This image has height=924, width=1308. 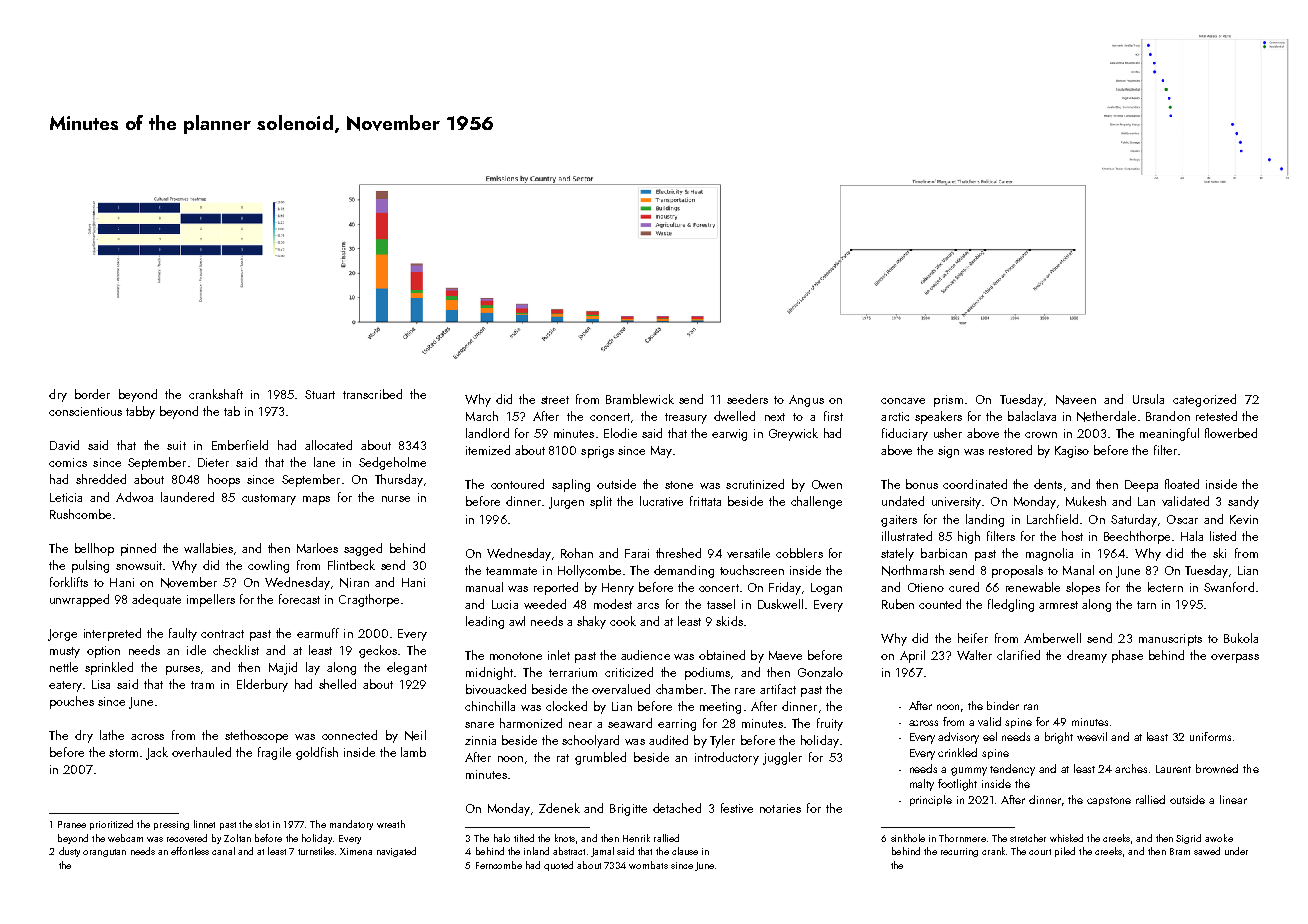 What do you see at coordinates (755, 484) in the image?
I see `scrutinized` at bounding box center [755, 484].
